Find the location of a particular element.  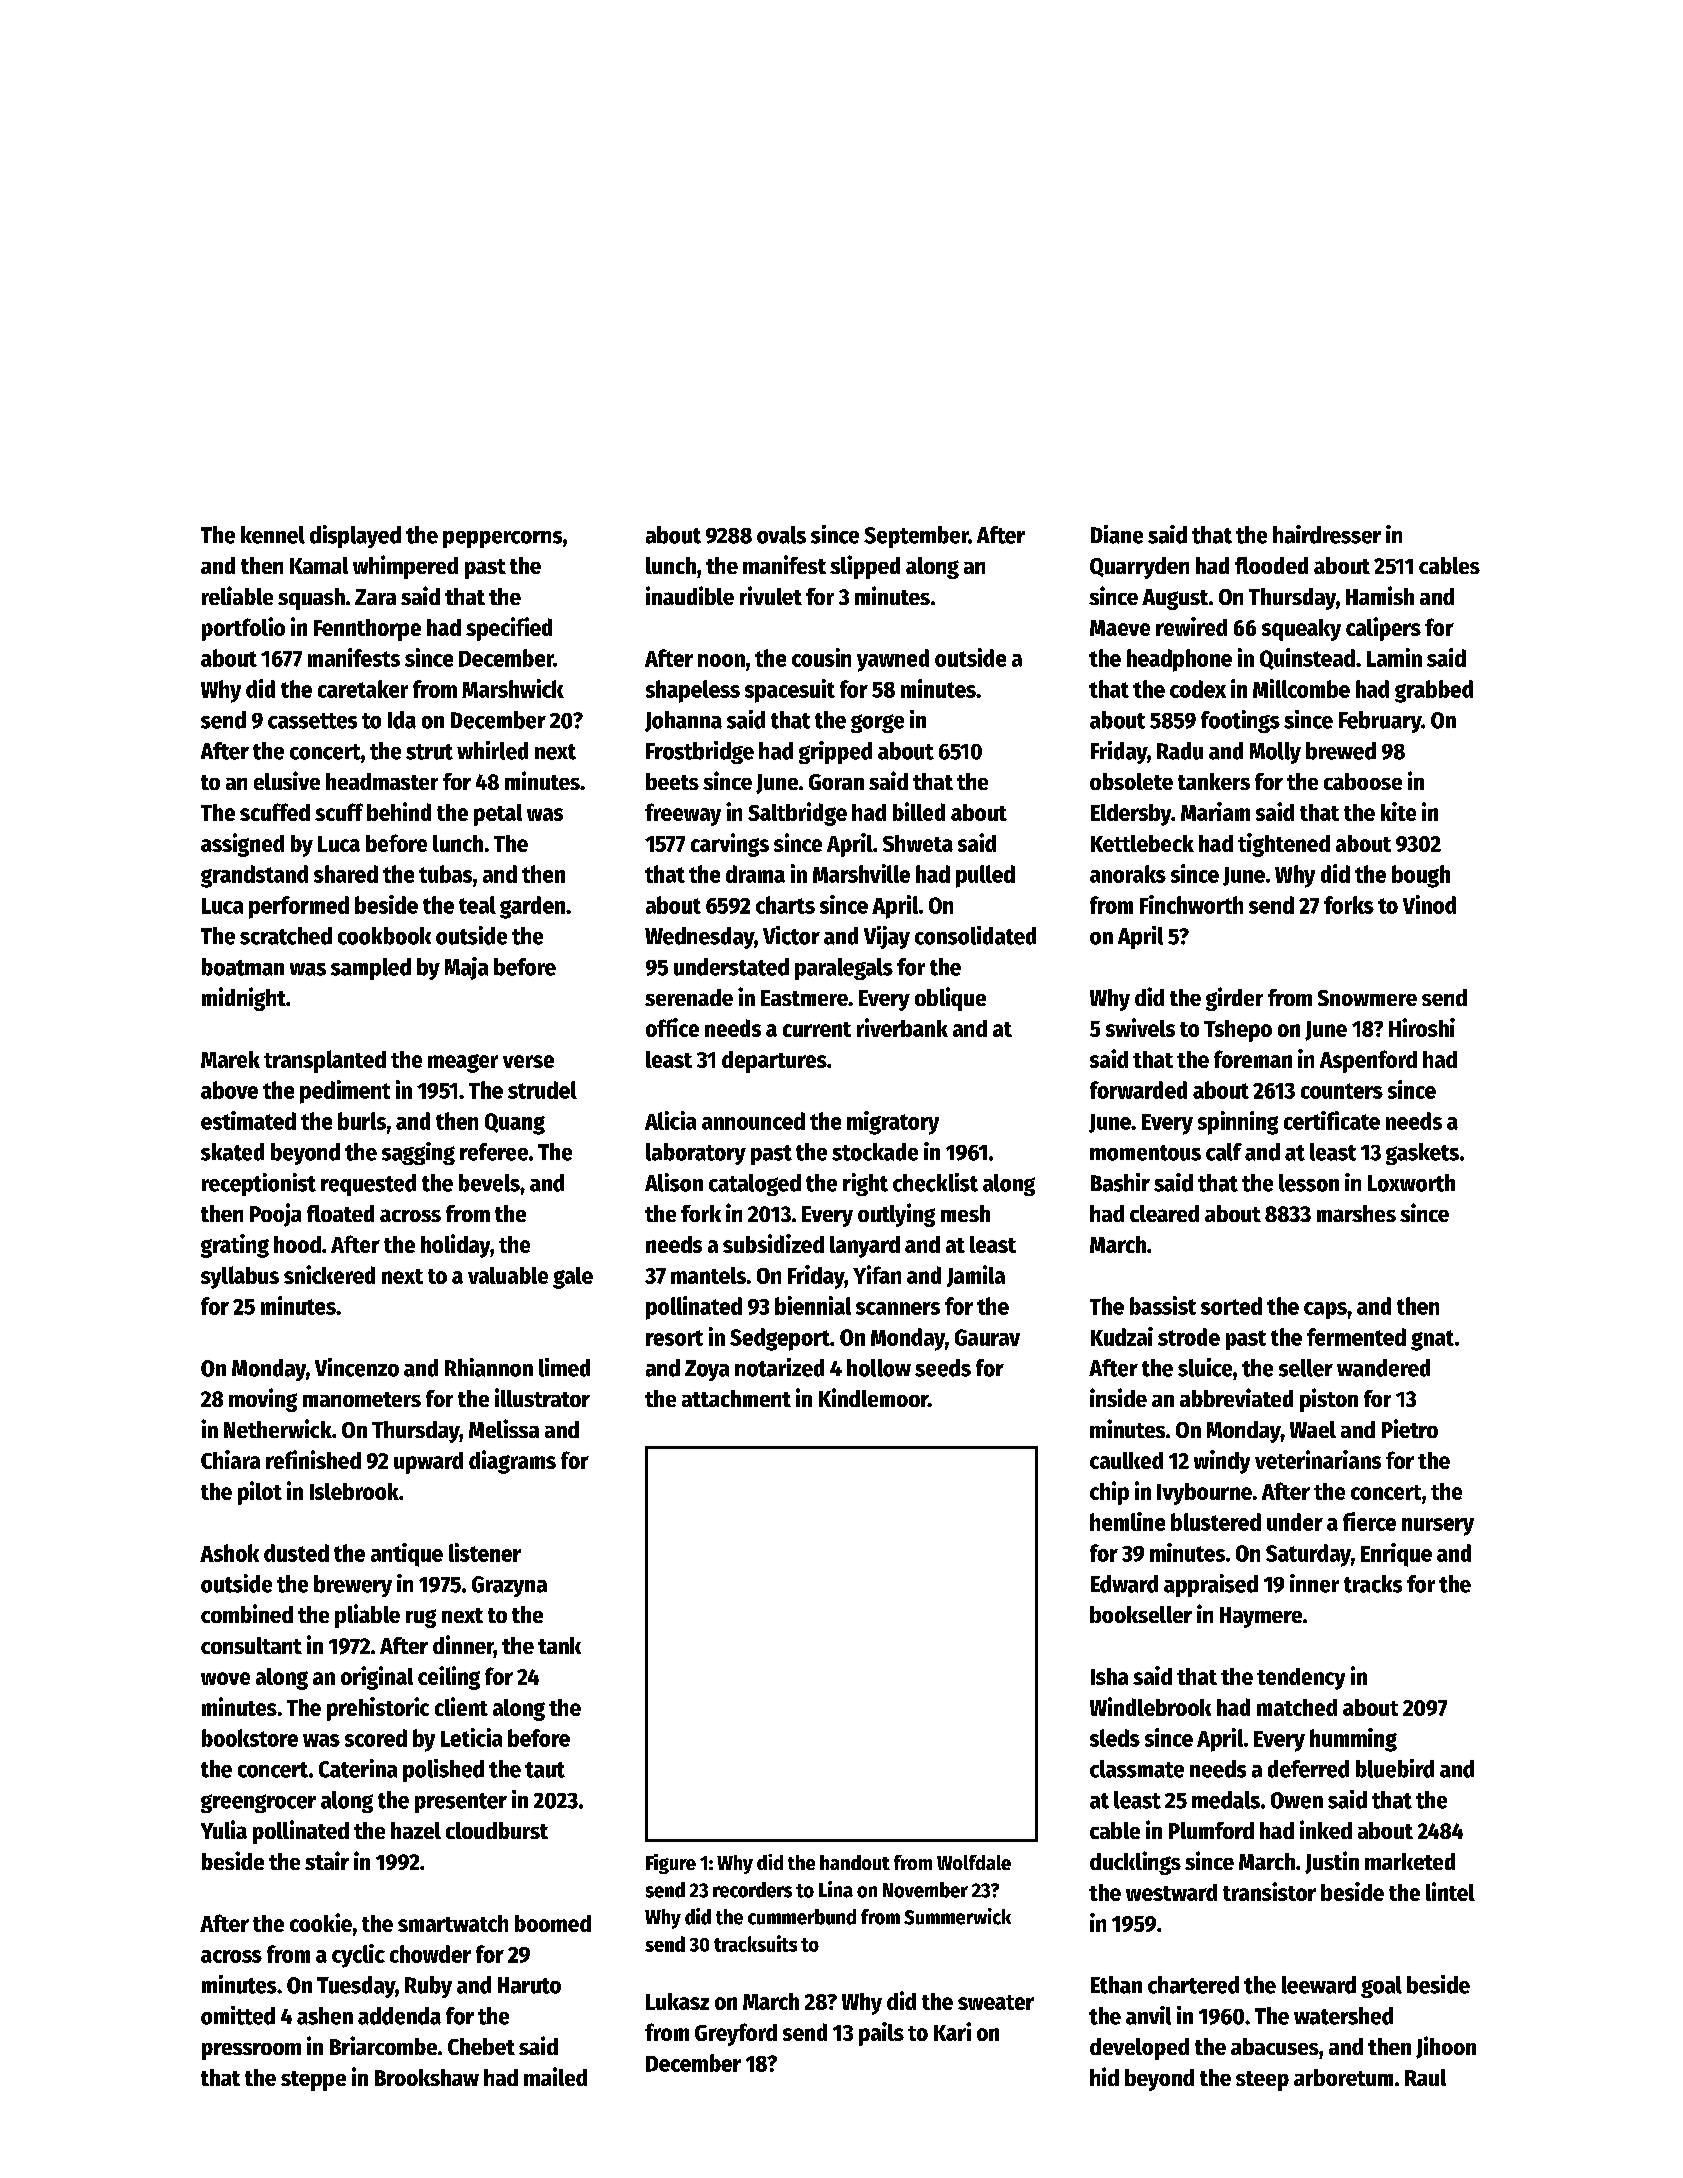

September is located at coordinates (916, 537).
